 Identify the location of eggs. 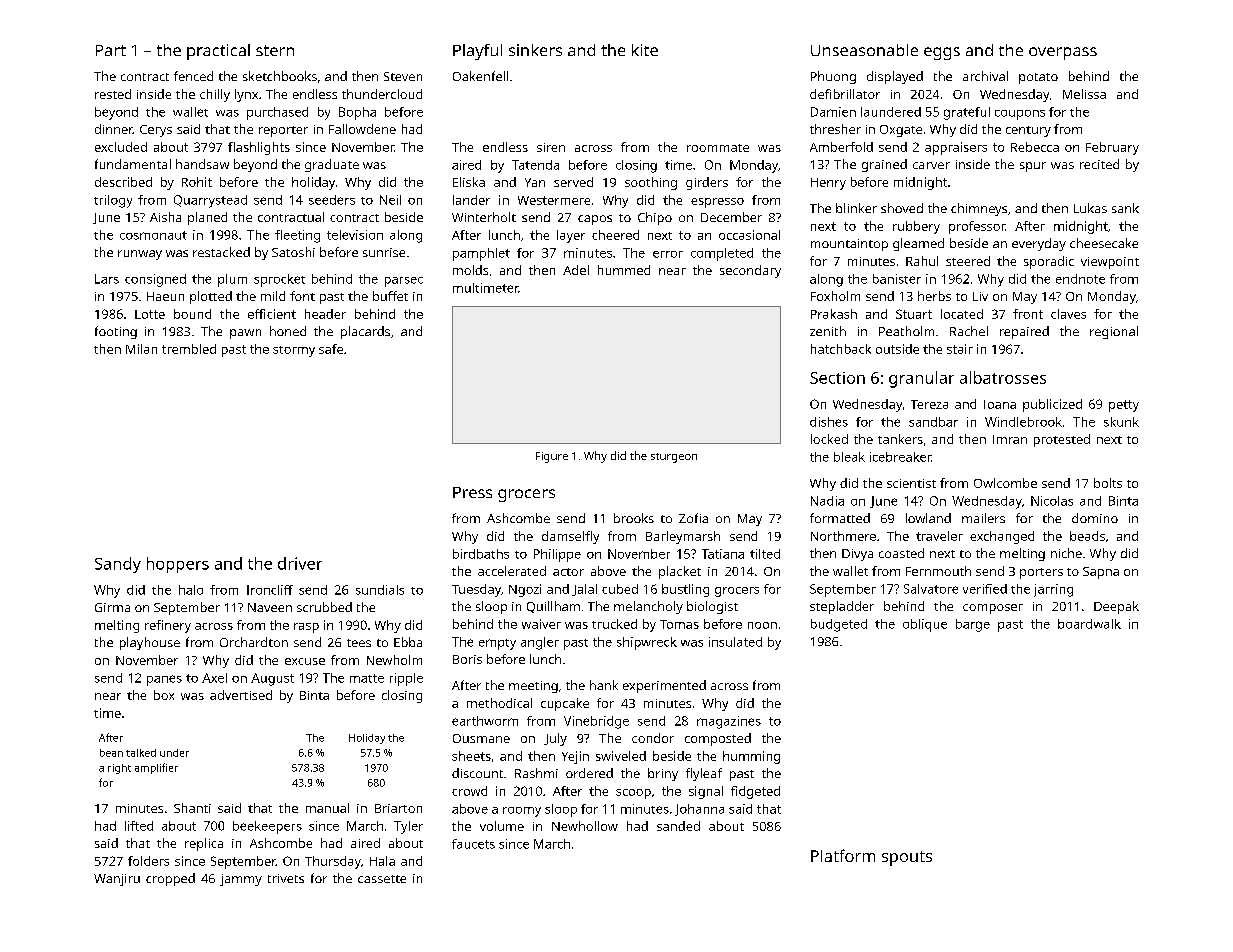
(942, 53).
